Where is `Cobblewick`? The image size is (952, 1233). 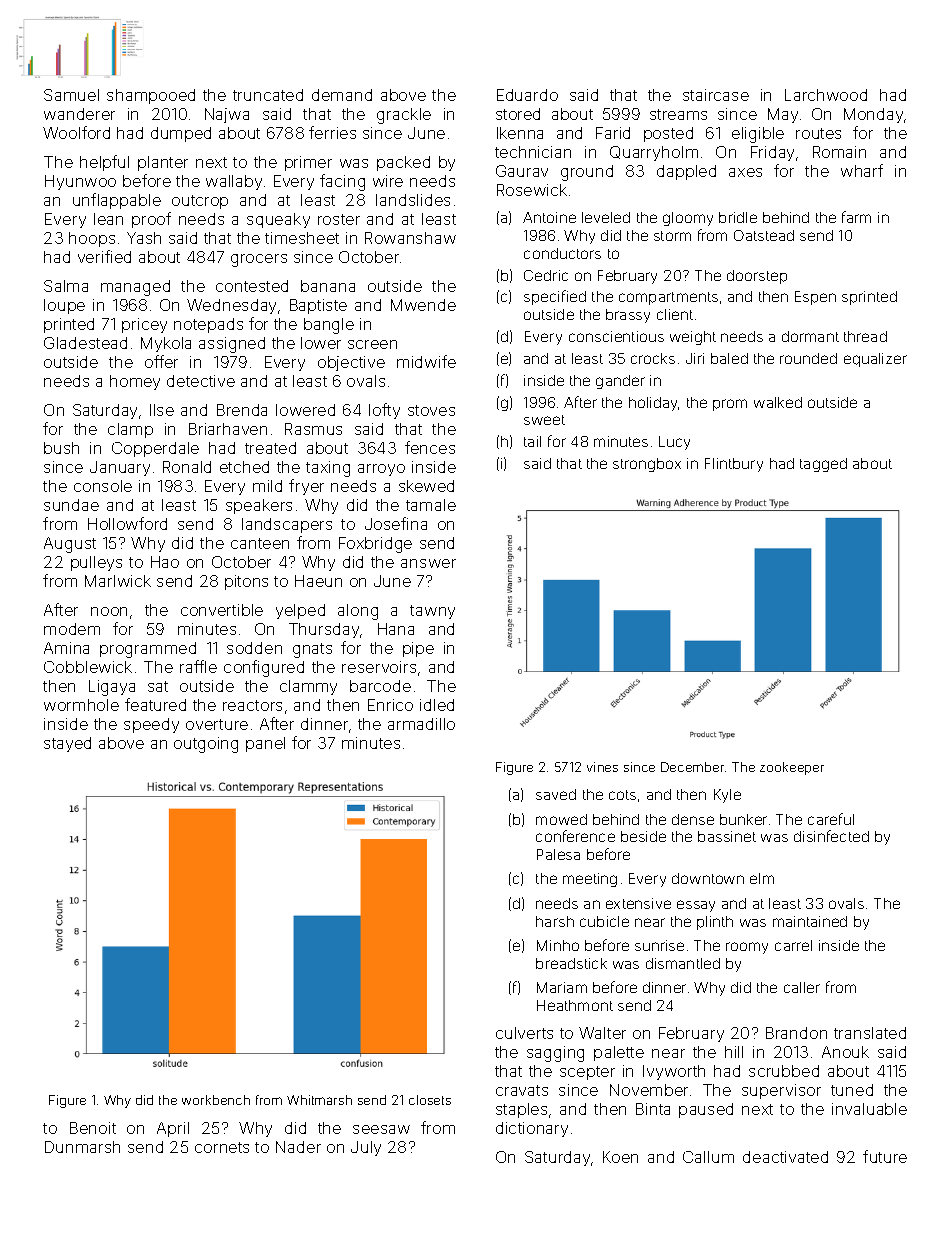
Cobblewick is located at coordinates (88, 667).
